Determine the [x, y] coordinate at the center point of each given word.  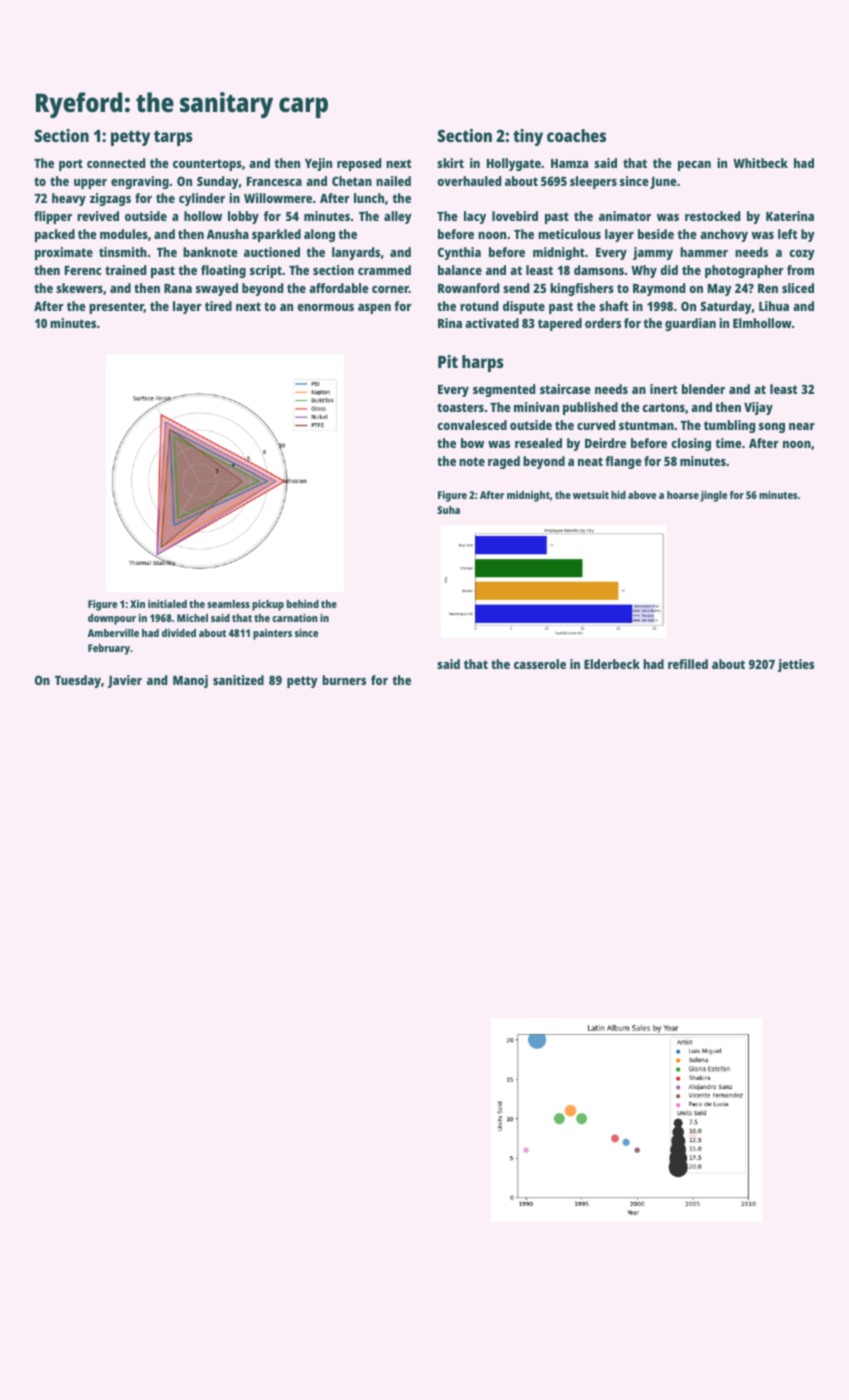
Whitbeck [760, 163]
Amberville [113, 633]
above [642, 495]
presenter [116, 308]
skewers [79, 288]
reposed [359, 164]
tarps [173, 138]
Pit [448, 361]
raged [504, 462]
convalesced [472, 425]
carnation [295, 618]
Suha [448, 510]
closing [691, 444]
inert [663, 389]
